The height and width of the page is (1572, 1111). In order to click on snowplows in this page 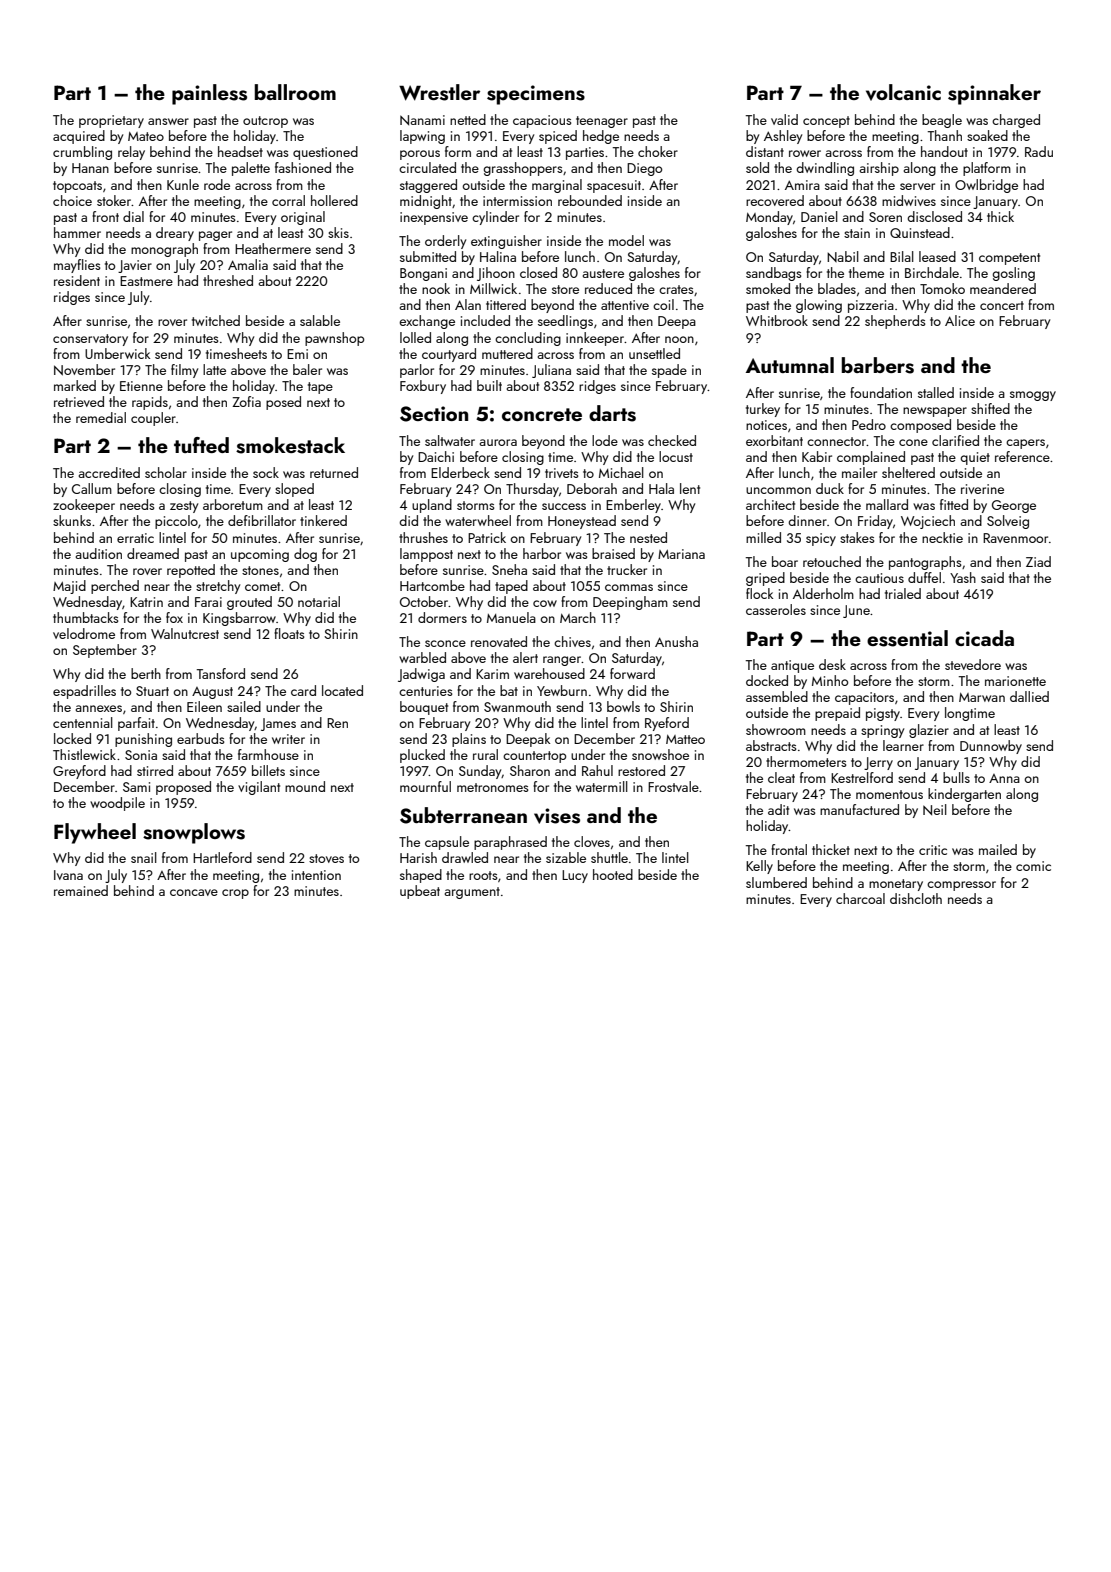, I will do `click(194, 833)`.
